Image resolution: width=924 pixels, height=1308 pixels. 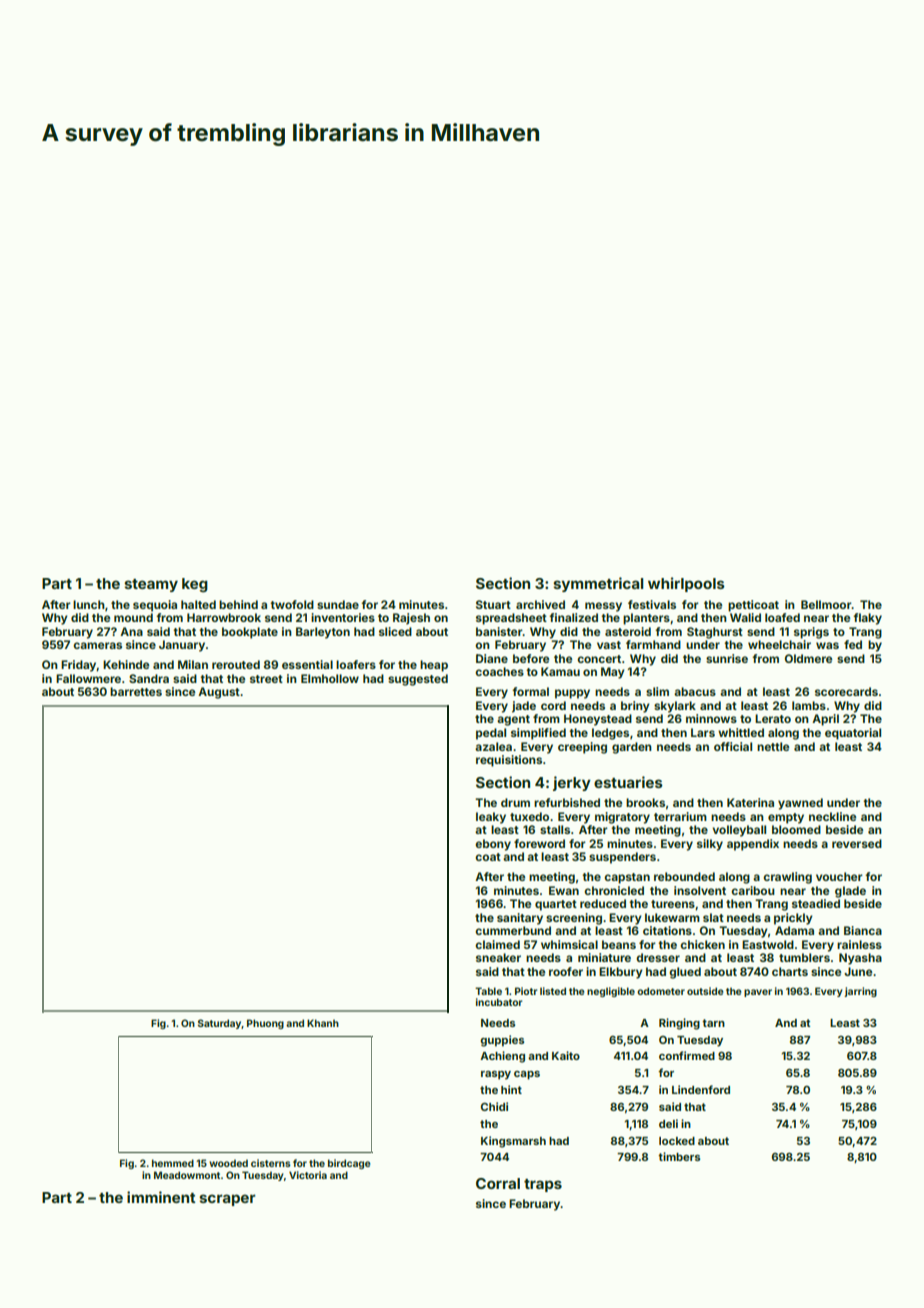 I want to click on leaky, so click(x=491, y=818).
